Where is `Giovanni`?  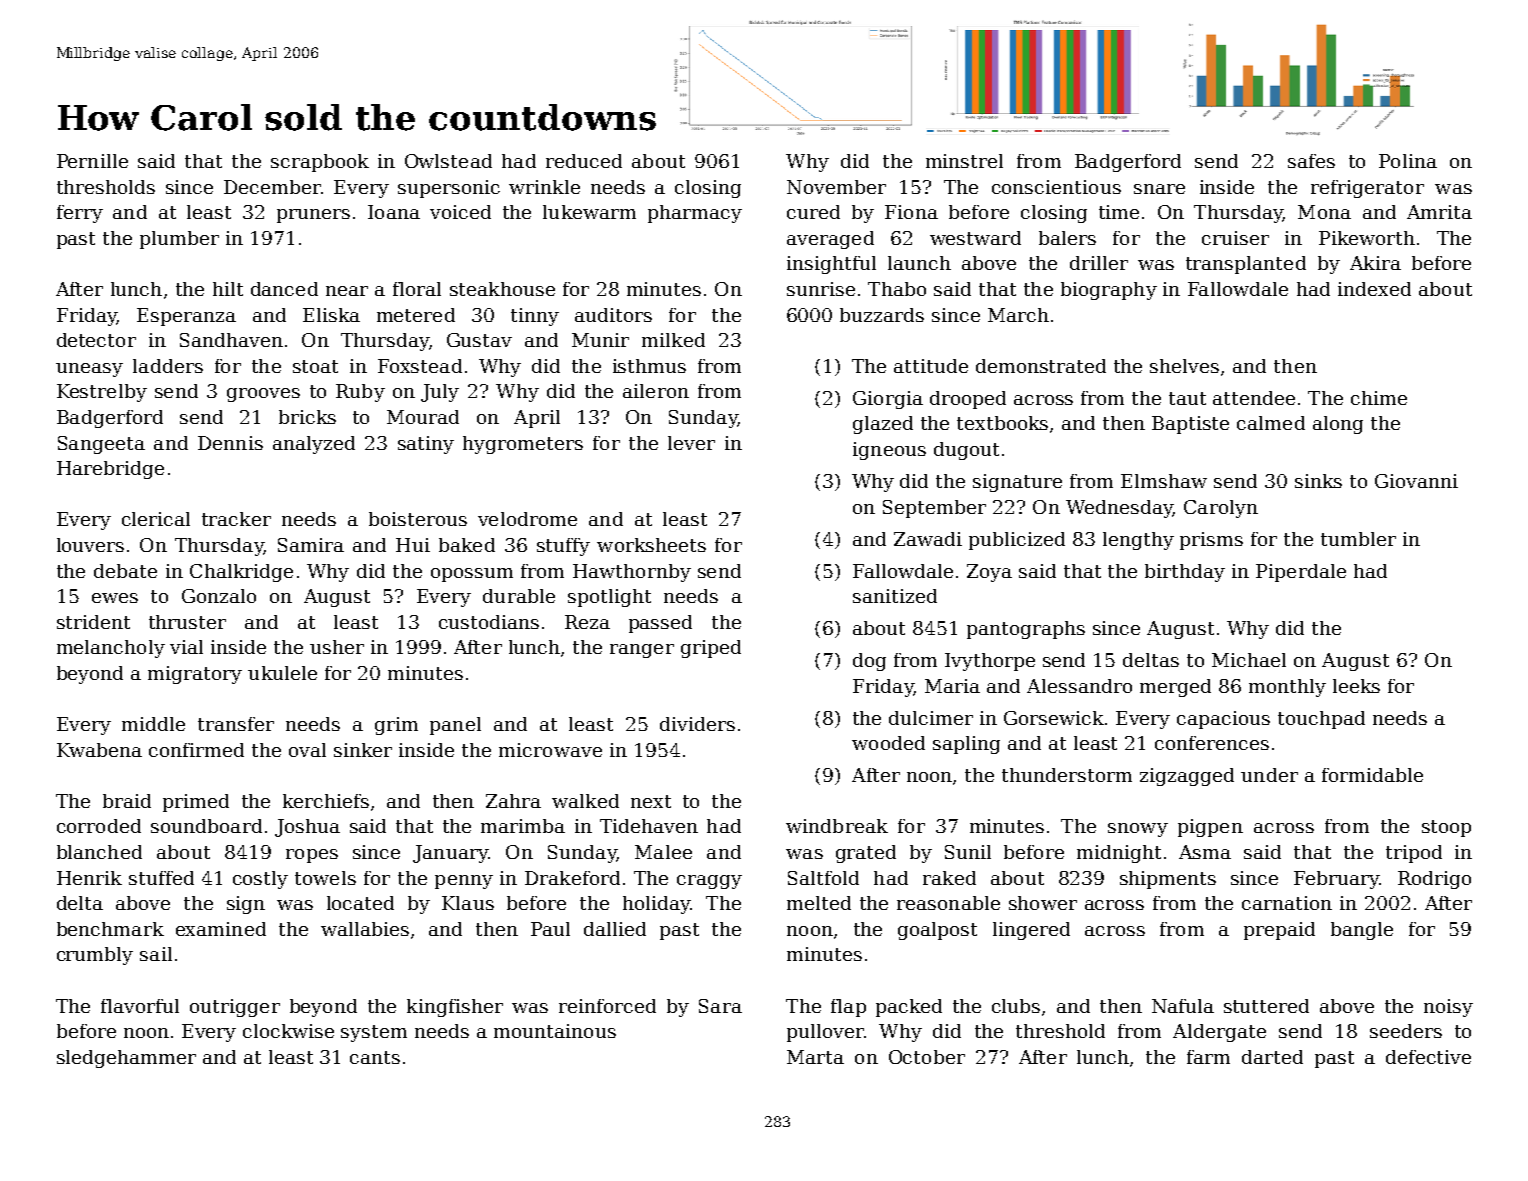 Giovanni is located at coordinates (1416, 481).
